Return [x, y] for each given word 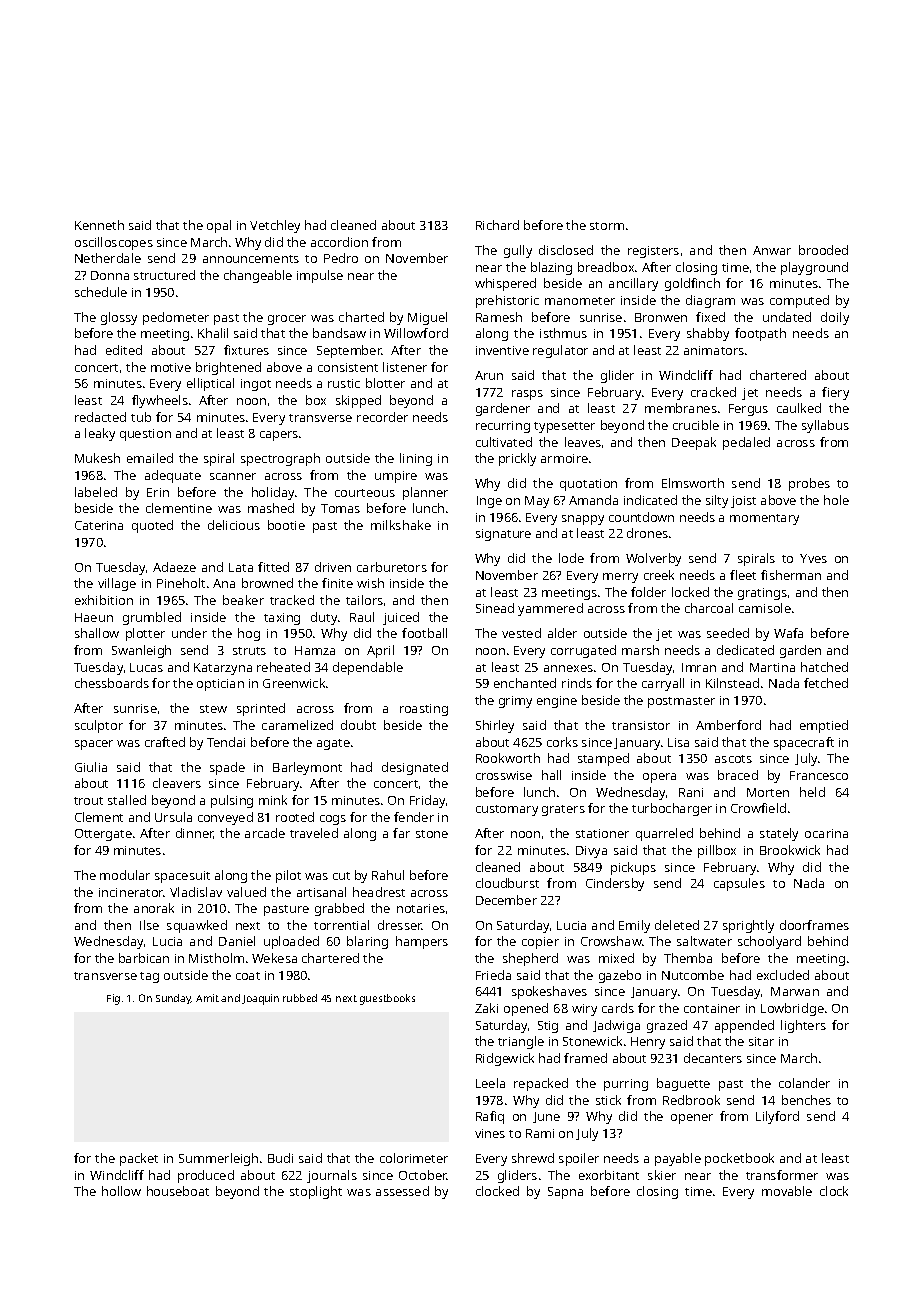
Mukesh [97, 458]
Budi [280, 1158]
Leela [490, 1083]
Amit [207, 998]
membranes [681, 408]
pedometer [176, 318]
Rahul [388, 875]
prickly [517, 459]
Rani [691, 792]
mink [273, 800]
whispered [505, 284]
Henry [648, 1043]
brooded [823, 250]
